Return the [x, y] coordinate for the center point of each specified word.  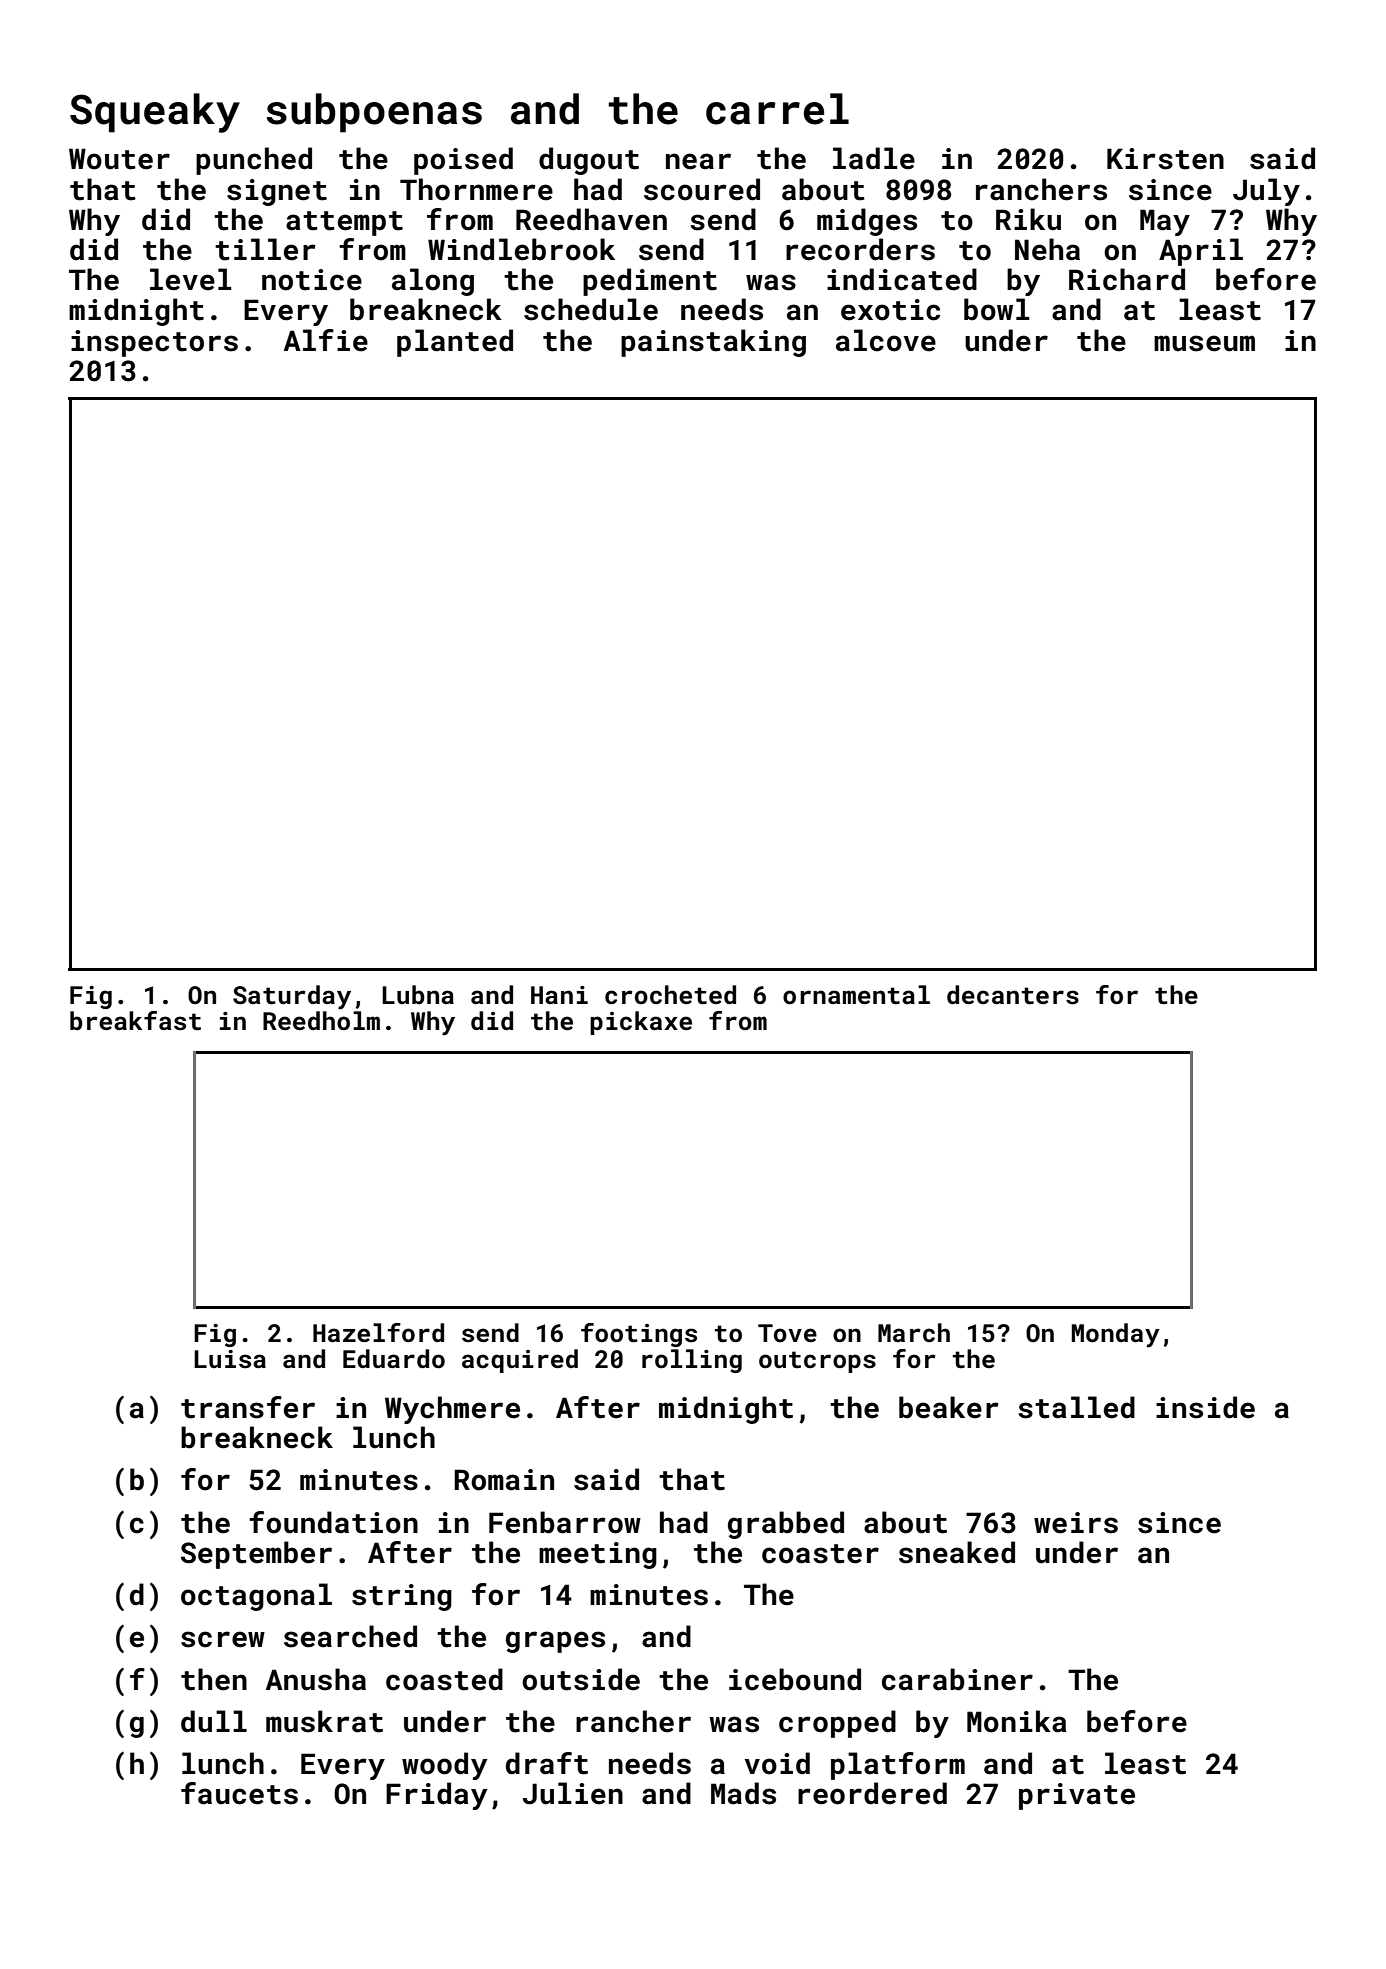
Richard [1127, 279]
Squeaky [155, 113]
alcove [886, 340]
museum [1204, 343]
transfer [248, 1407]
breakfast [135, 1021]
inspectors [154, 343]
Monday [1116, 1335]
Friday [437, 1796]
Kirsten [1165, 159]
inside [1205, 1407]
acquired [520, 1361]
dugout [589, 161]
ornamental [856, 995]
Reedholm [321, 1020]
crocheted [670, 995]
